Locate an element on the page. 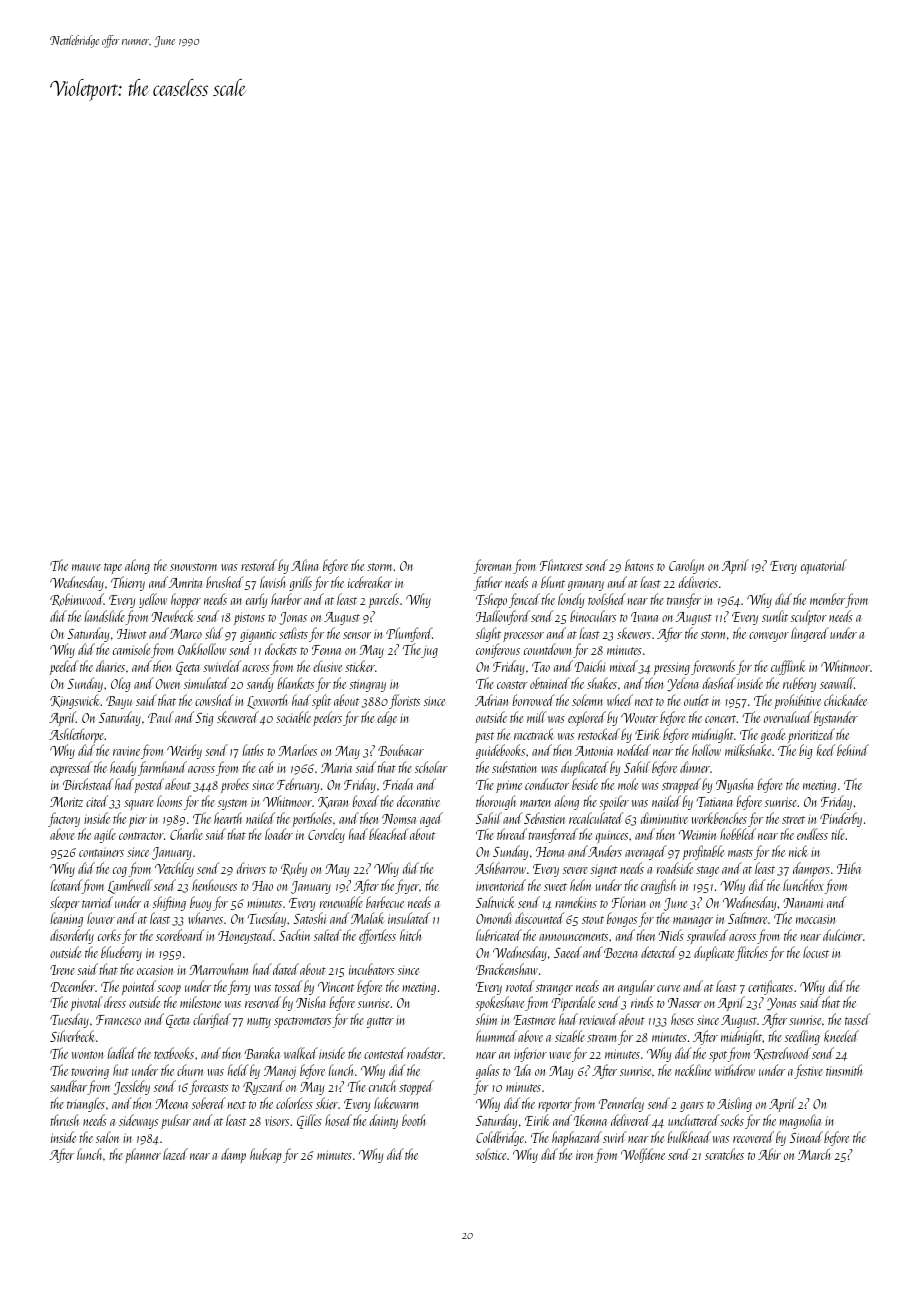  system is located at coordinates (232, 804).
